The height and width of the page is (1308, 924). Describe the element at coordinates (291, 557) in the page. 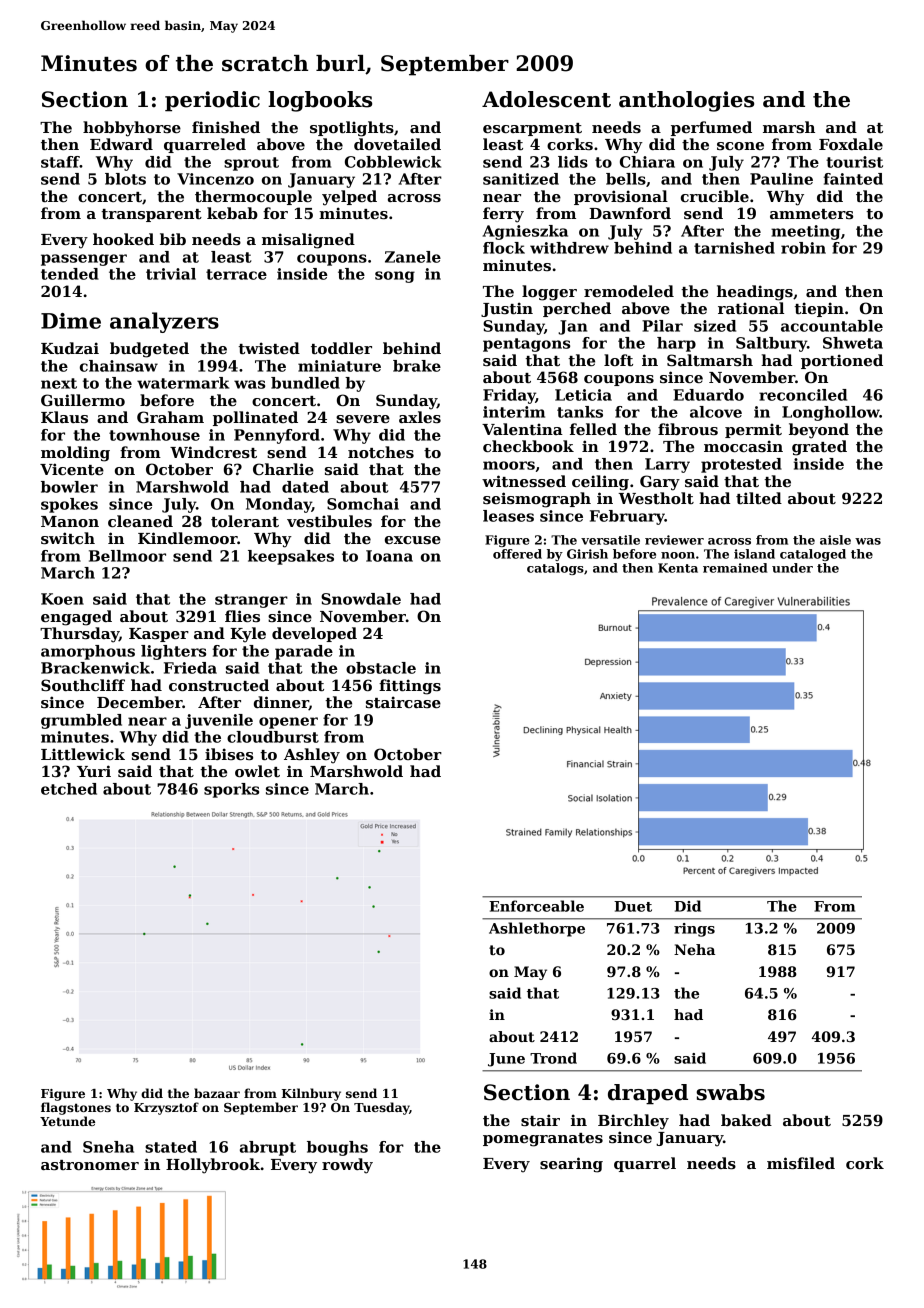

I see `keepsakes` at that location.
